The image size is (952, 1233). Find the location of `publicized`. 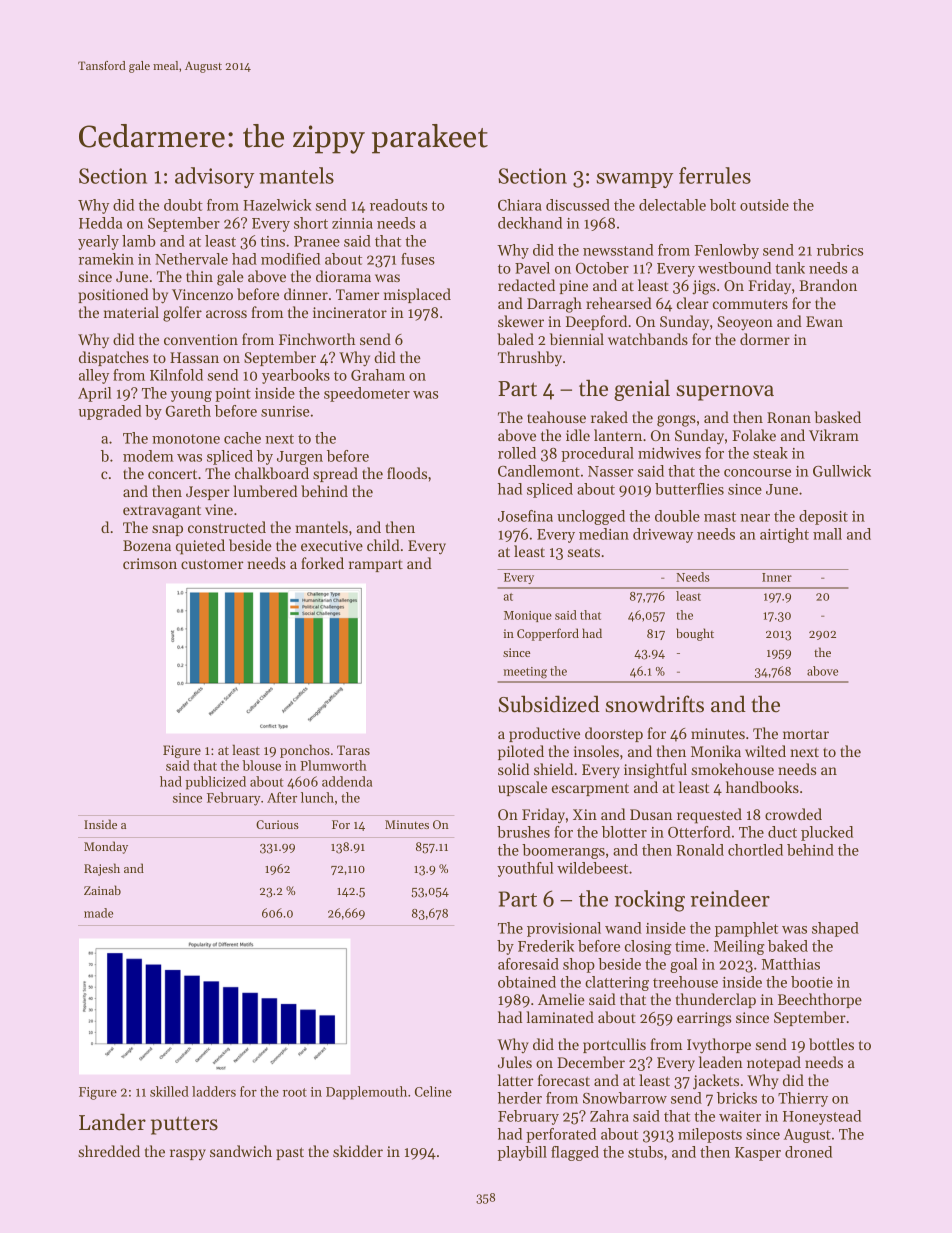

publicized is located at coordinates (215, 783).
